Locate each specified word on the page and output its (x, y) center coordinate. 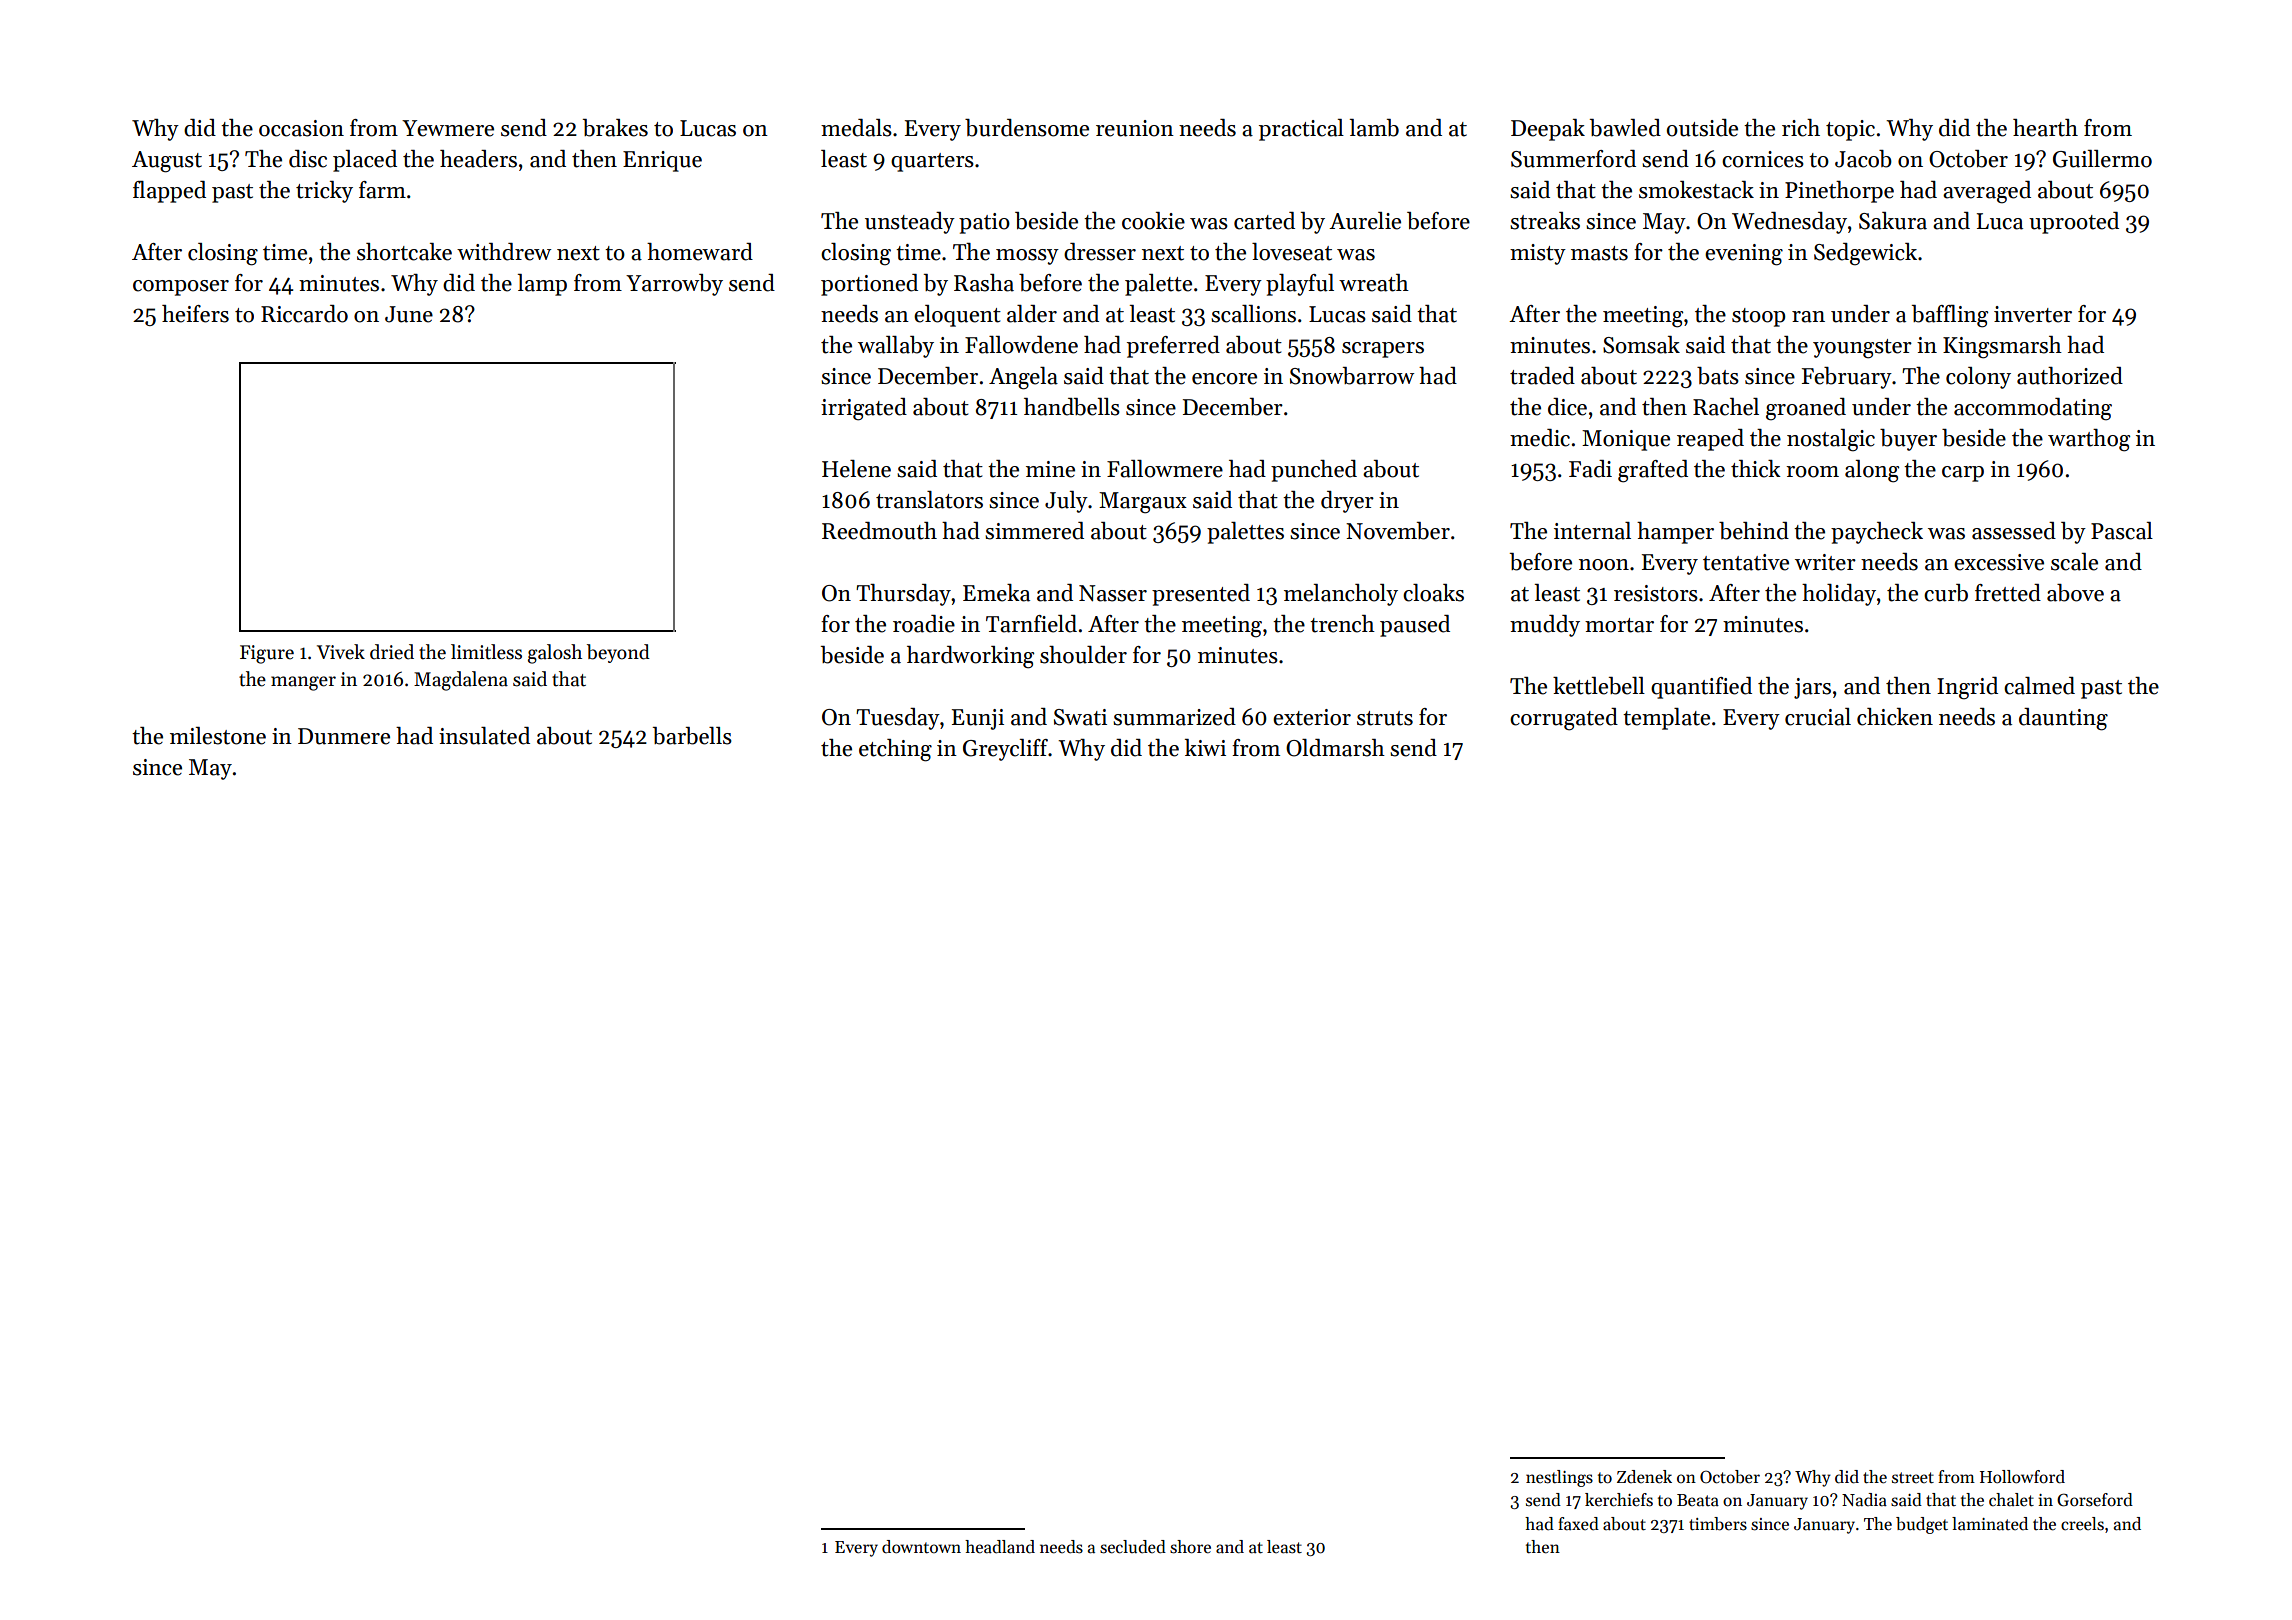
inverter (2033, 314)
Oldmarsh (1335, 748)
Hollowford (2022, 1477)
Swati (1080, 717)
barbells (692, 736)
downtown (921, 1546)
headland (1000, 1547)
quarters (932, 162)
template (1666, 719)
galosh (555, 654)
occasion (301, 128)
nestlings (1559, 1478)
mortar (1619, 625)
